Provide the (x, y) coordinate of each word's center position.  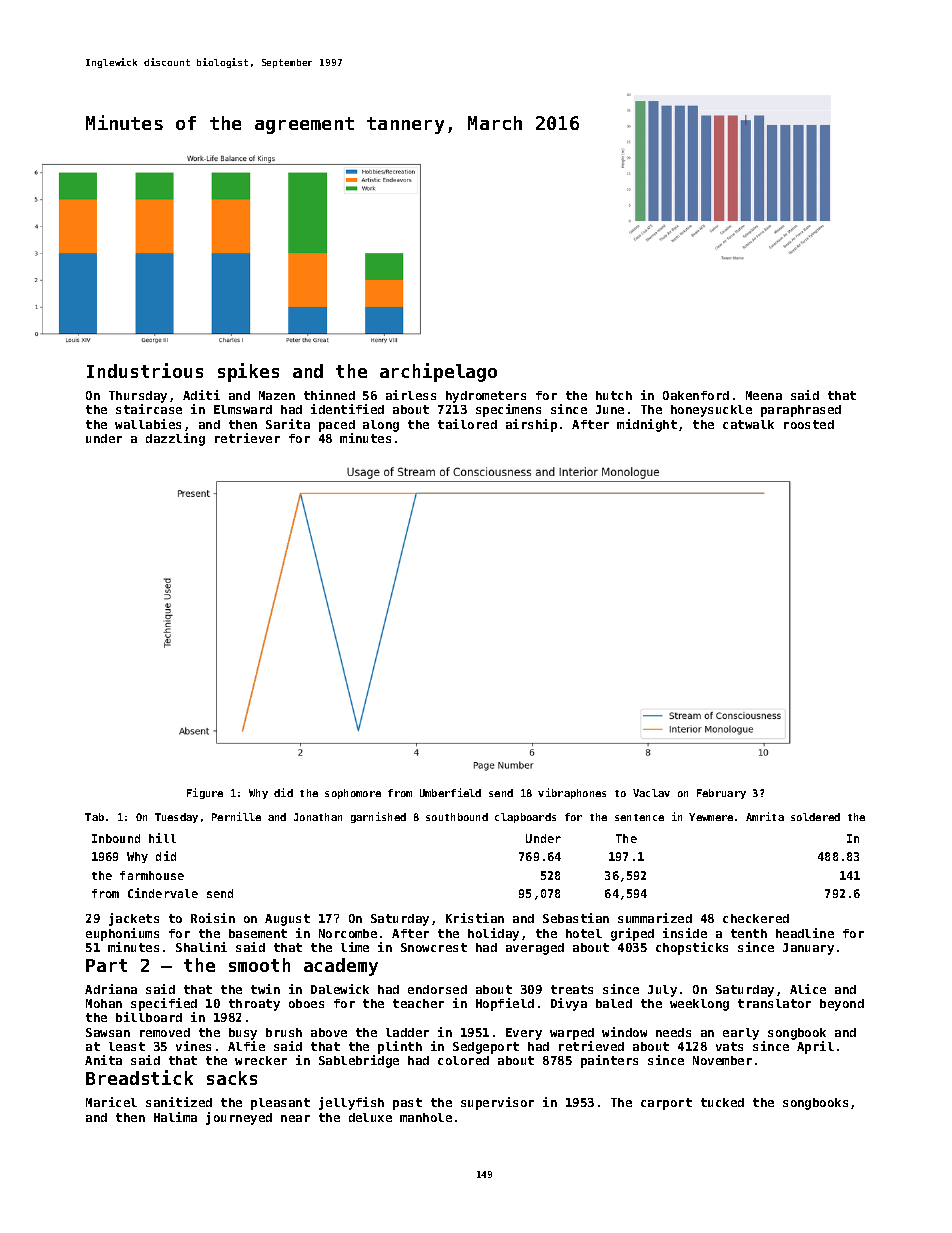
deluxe (370, 1117)
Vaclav (651, 793)
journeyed (239, 1118)
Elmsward (243, 409)
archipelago (438, 372)
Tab (94, 817)
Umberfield (450, 792)
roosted (809, 424)
